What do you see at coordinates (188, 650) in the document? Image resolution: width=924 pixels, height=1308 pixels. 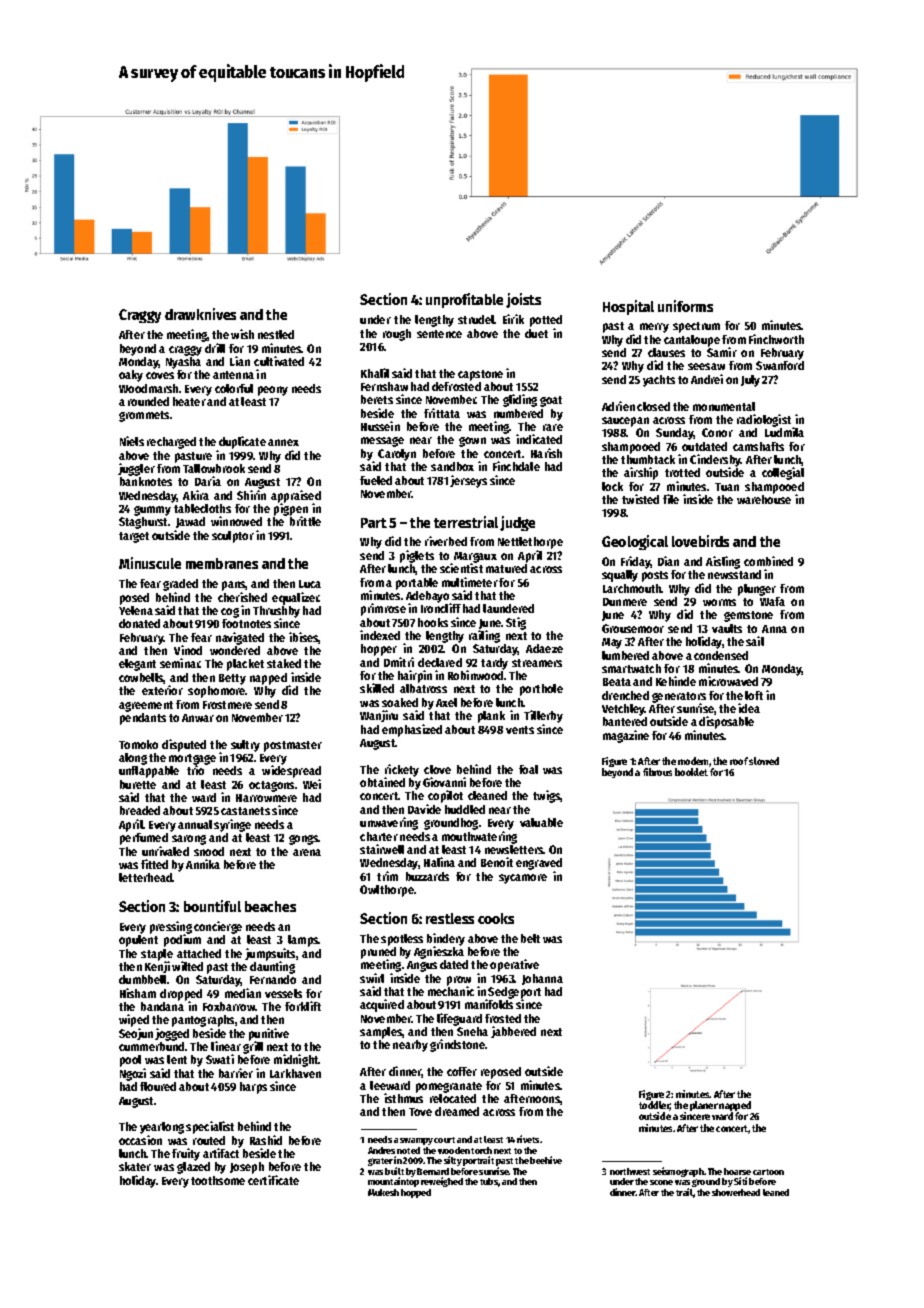 I see `Vinod` at bounding box center [188, 650].
